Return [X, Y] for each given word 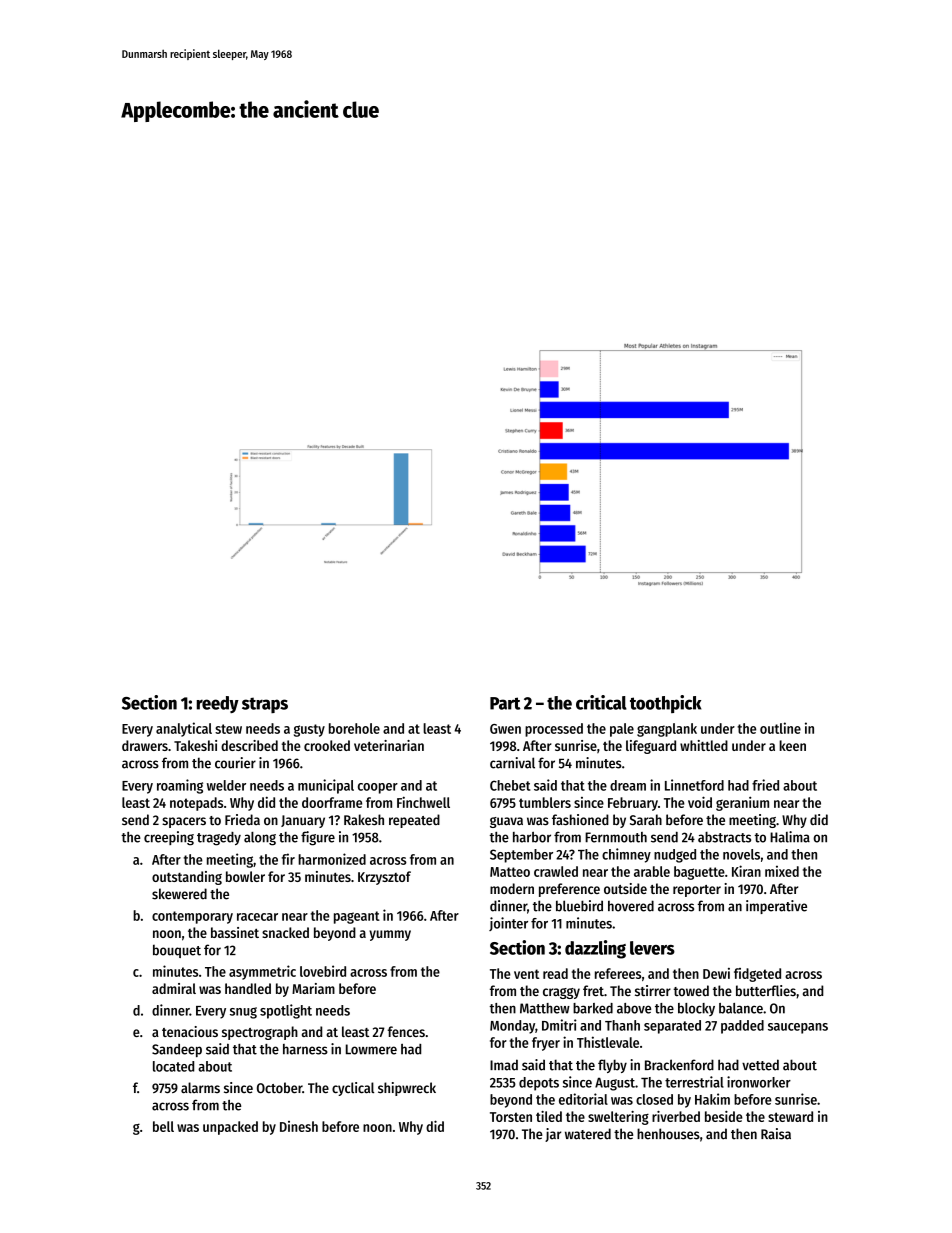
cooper [378, 788]
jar [553, 1135]
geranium [742, 803]
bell [163, 1126]
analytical [184, 729]
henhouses [668, 1134]
